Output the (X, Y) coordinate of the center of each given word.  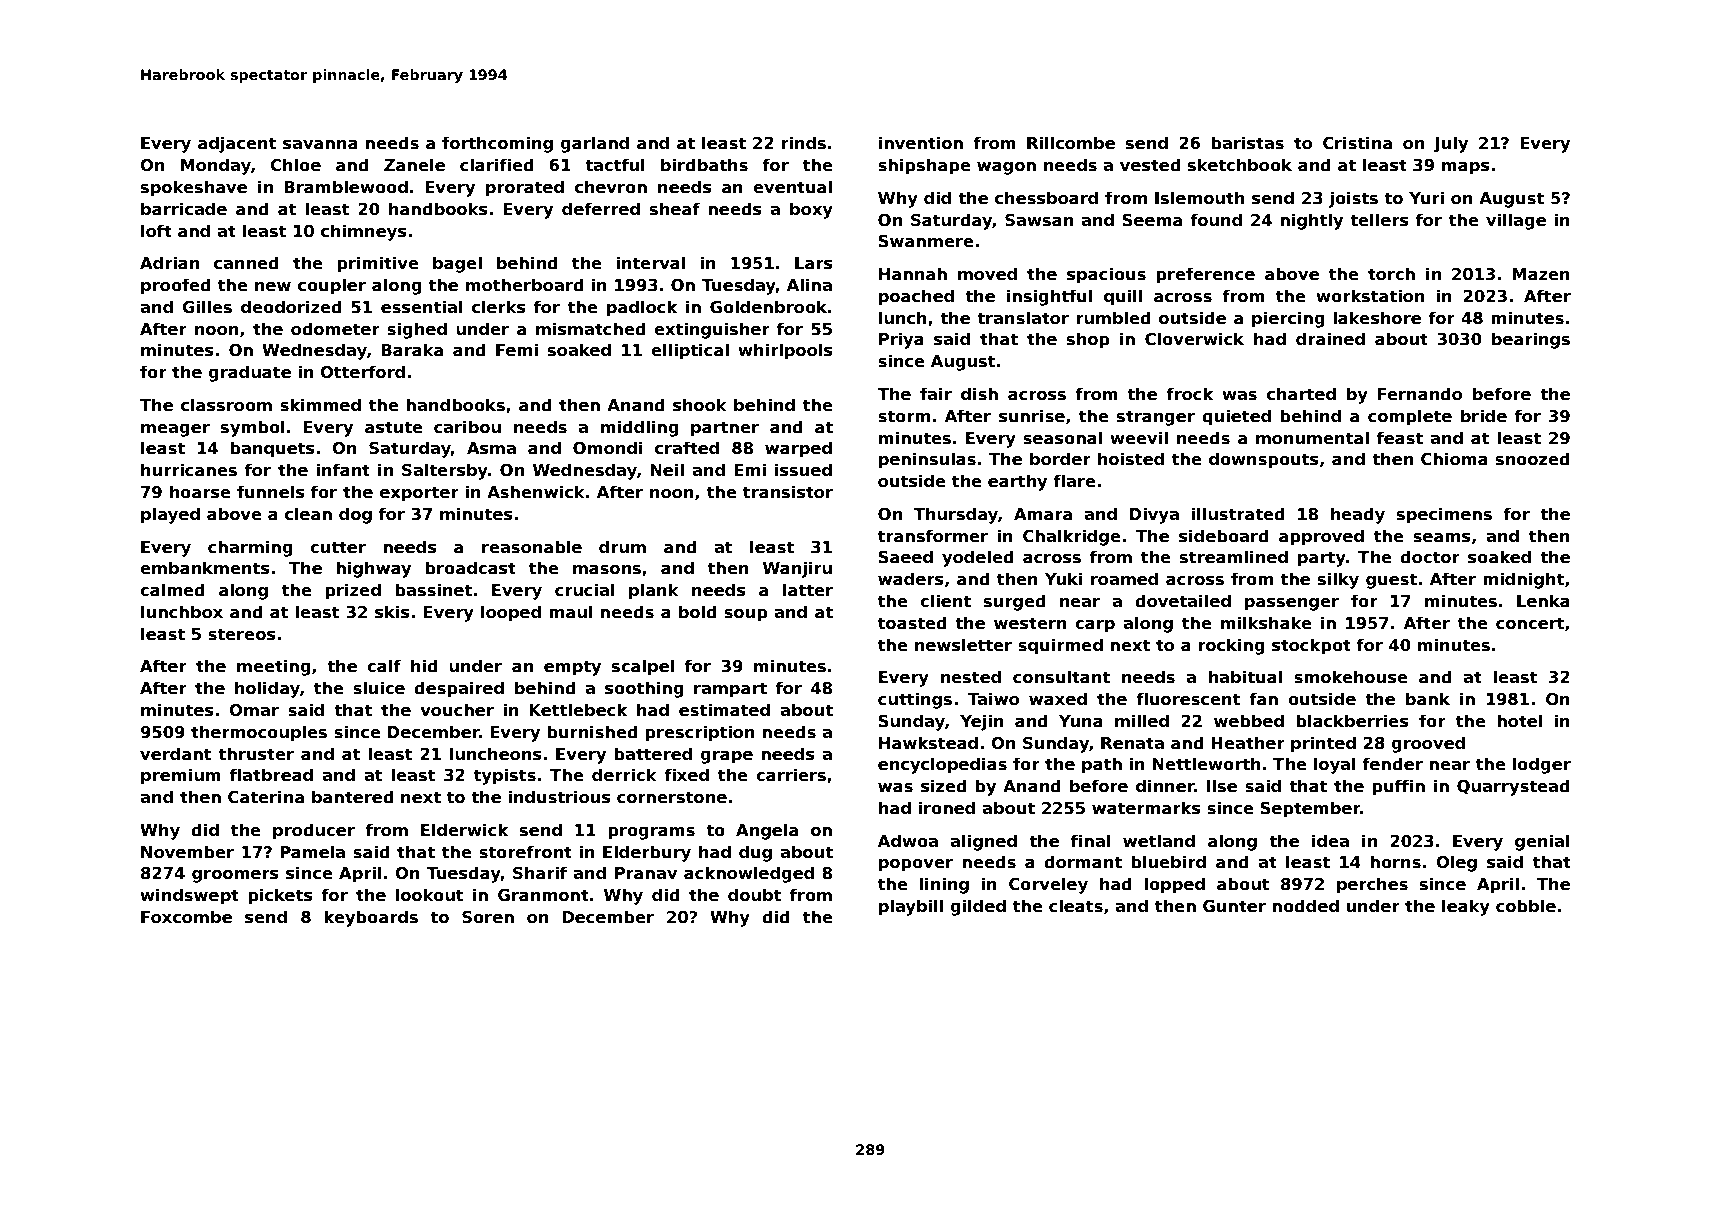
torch (1391, 274)
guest (1391, 581)
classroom (226, 405)
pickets (280, 896)
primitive (378, 264)
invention (921, 143)
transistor (788, 492)
